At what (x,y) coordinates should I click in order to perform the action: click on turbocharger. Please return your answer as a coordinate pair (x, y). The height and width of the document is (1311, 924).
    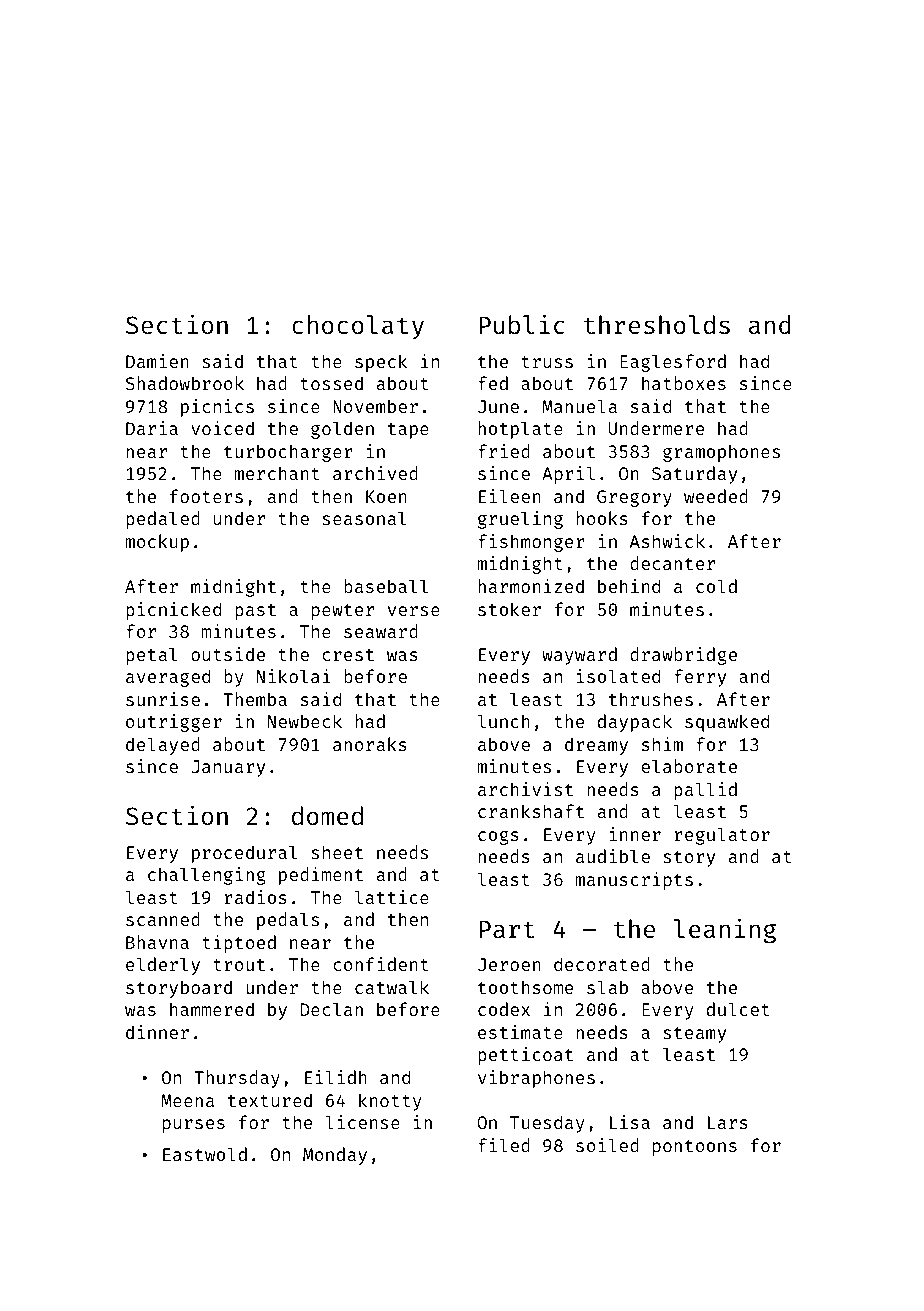
    Looking at the image, I should click on (288, 453).
